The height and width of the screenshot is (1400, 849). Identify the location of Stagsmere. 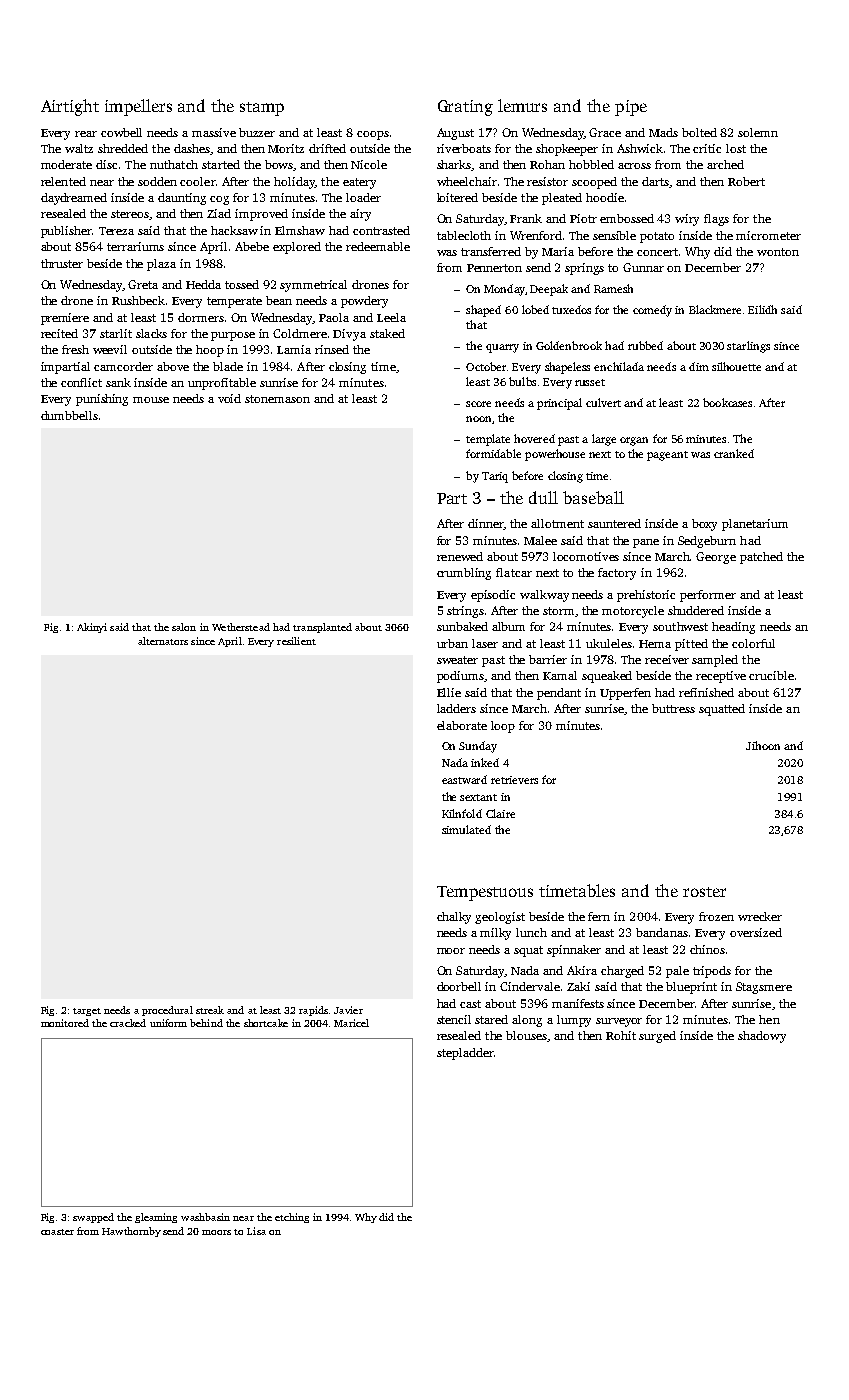
(764, 988).
